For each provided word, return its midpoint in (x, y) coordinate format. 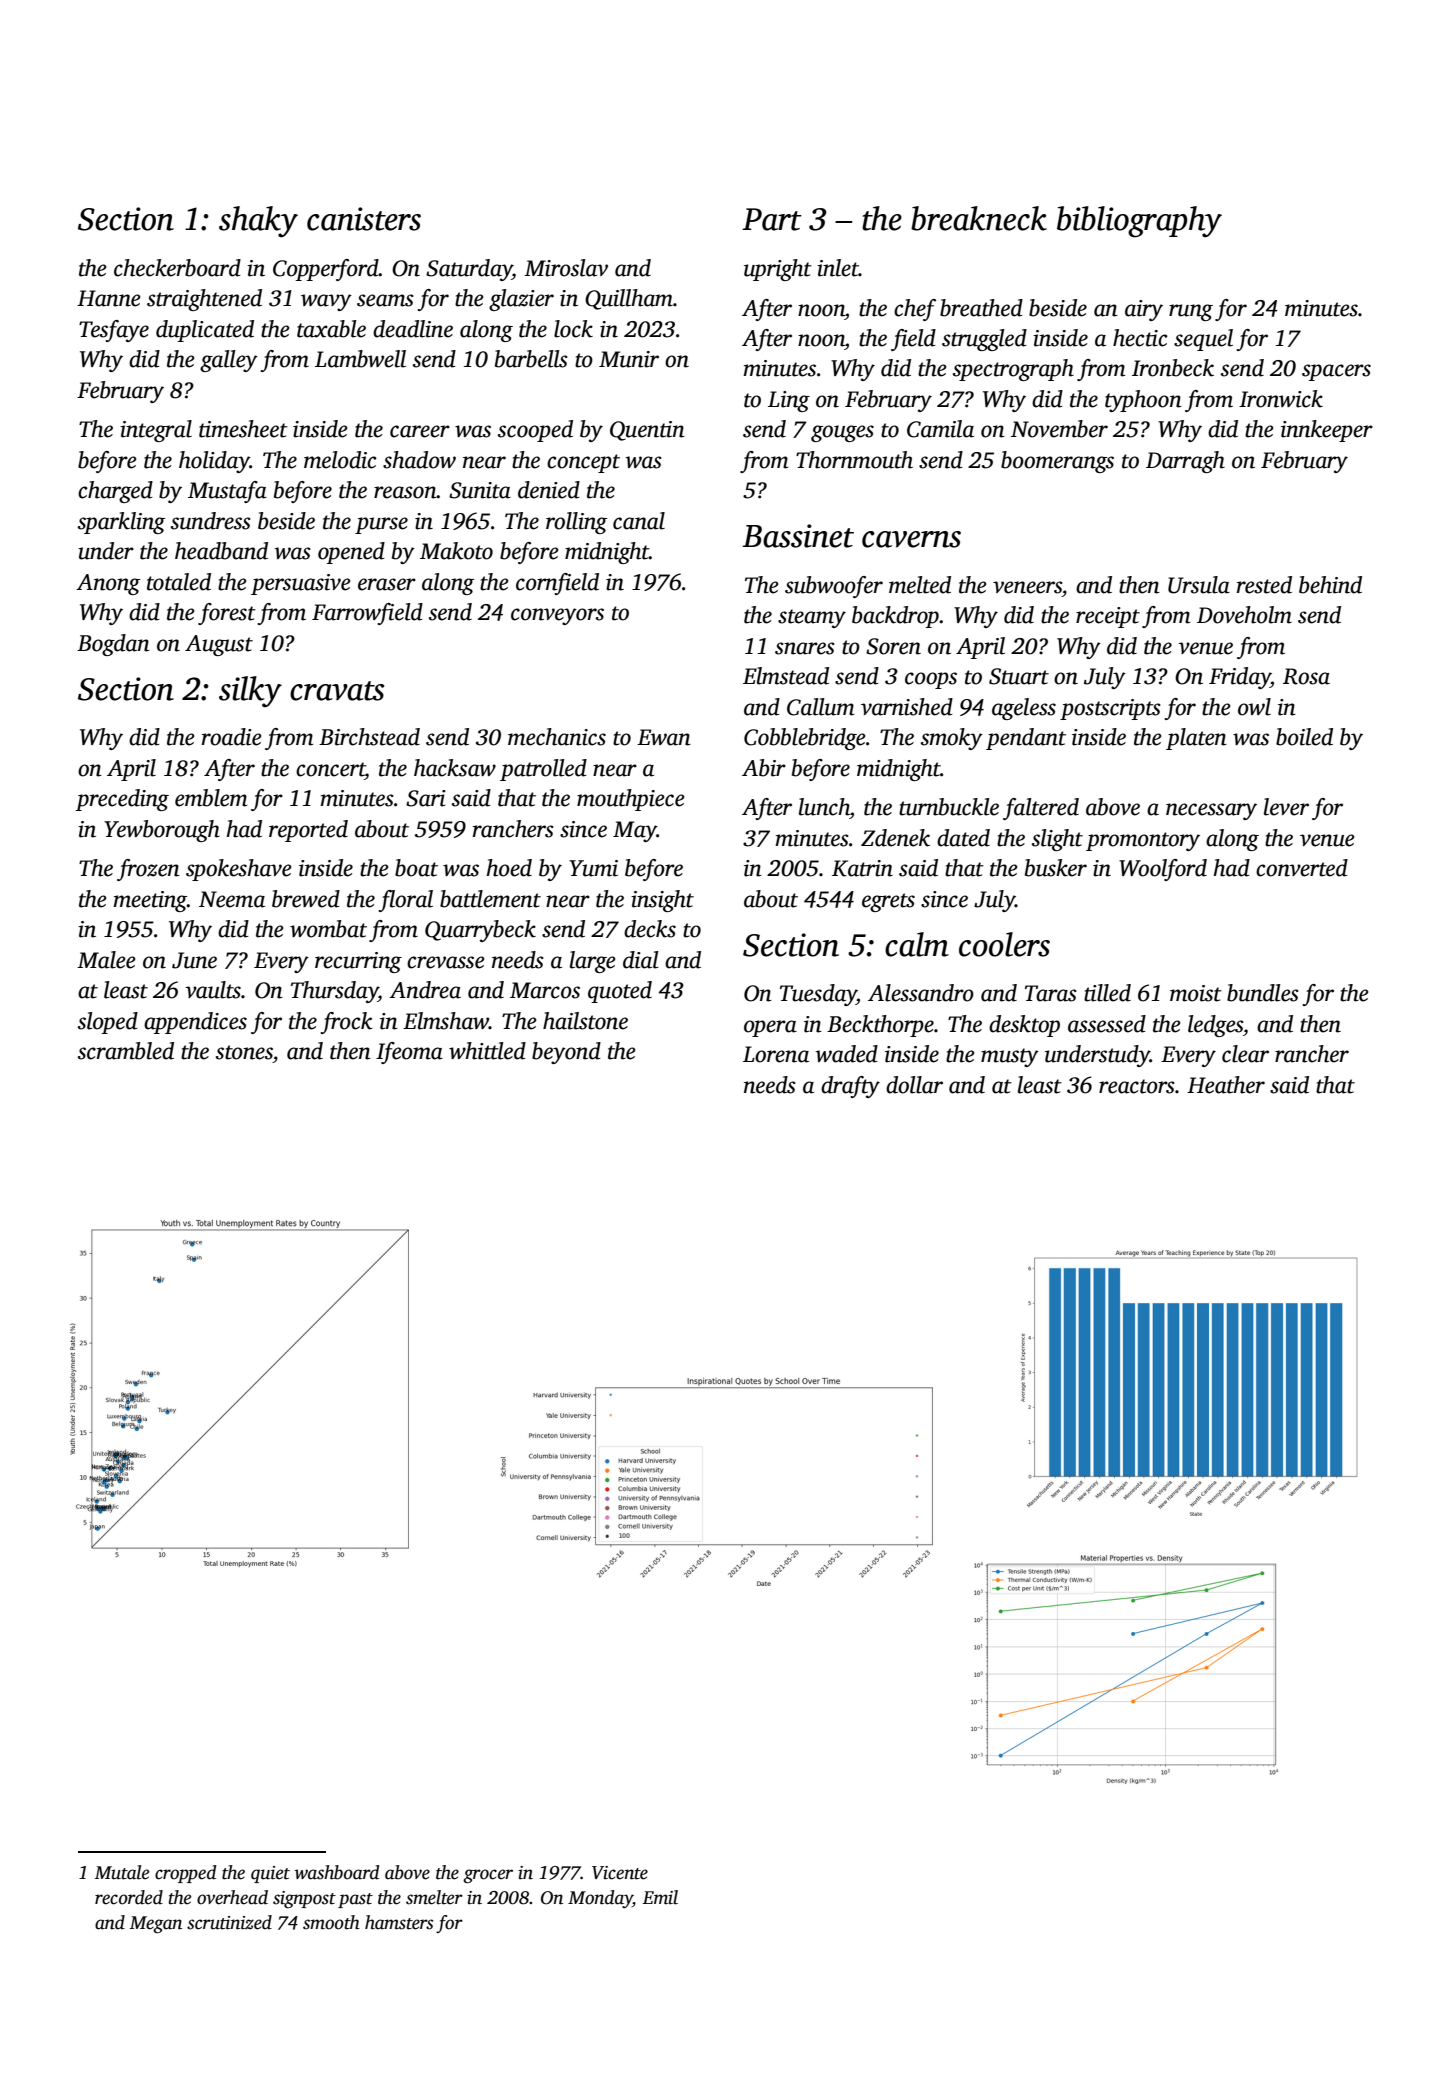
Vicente (620, 1873)
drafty (850, 1087)
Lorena (776, 1054)
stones (244, 1052)
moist (1196, 993)
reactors (1137, 1086)
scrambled (126, 1051)
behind (1330, 585)
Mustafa (227, 492)
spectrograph (1013, 370)
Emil (660, 1897)
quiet (270, 1874)
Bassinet (798, 536)
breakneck (979, 218)
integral (156, 431)
